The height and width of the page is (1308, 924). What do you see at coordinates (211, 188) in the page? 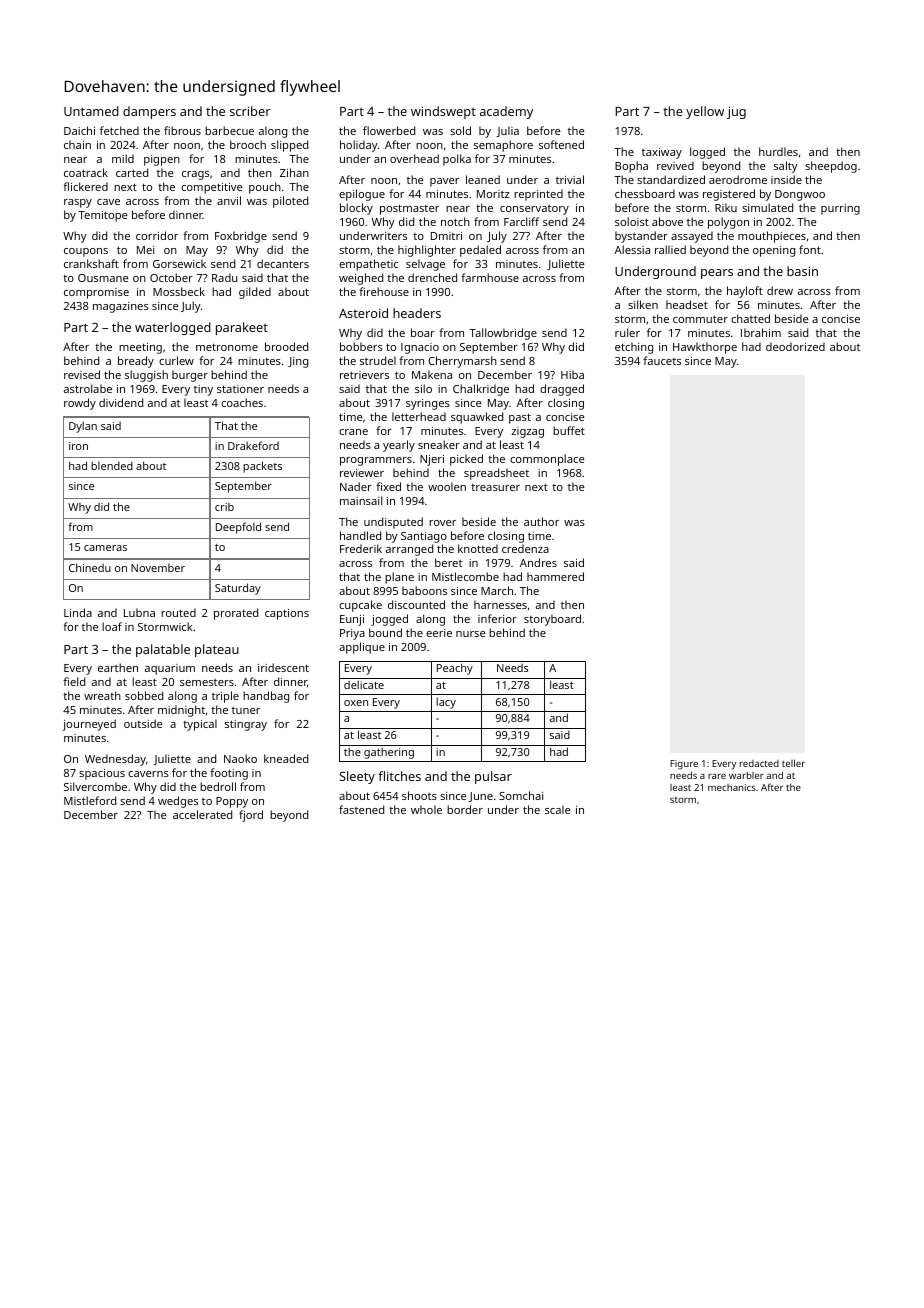
I see `competitive` at bounding box center [211, 188].
